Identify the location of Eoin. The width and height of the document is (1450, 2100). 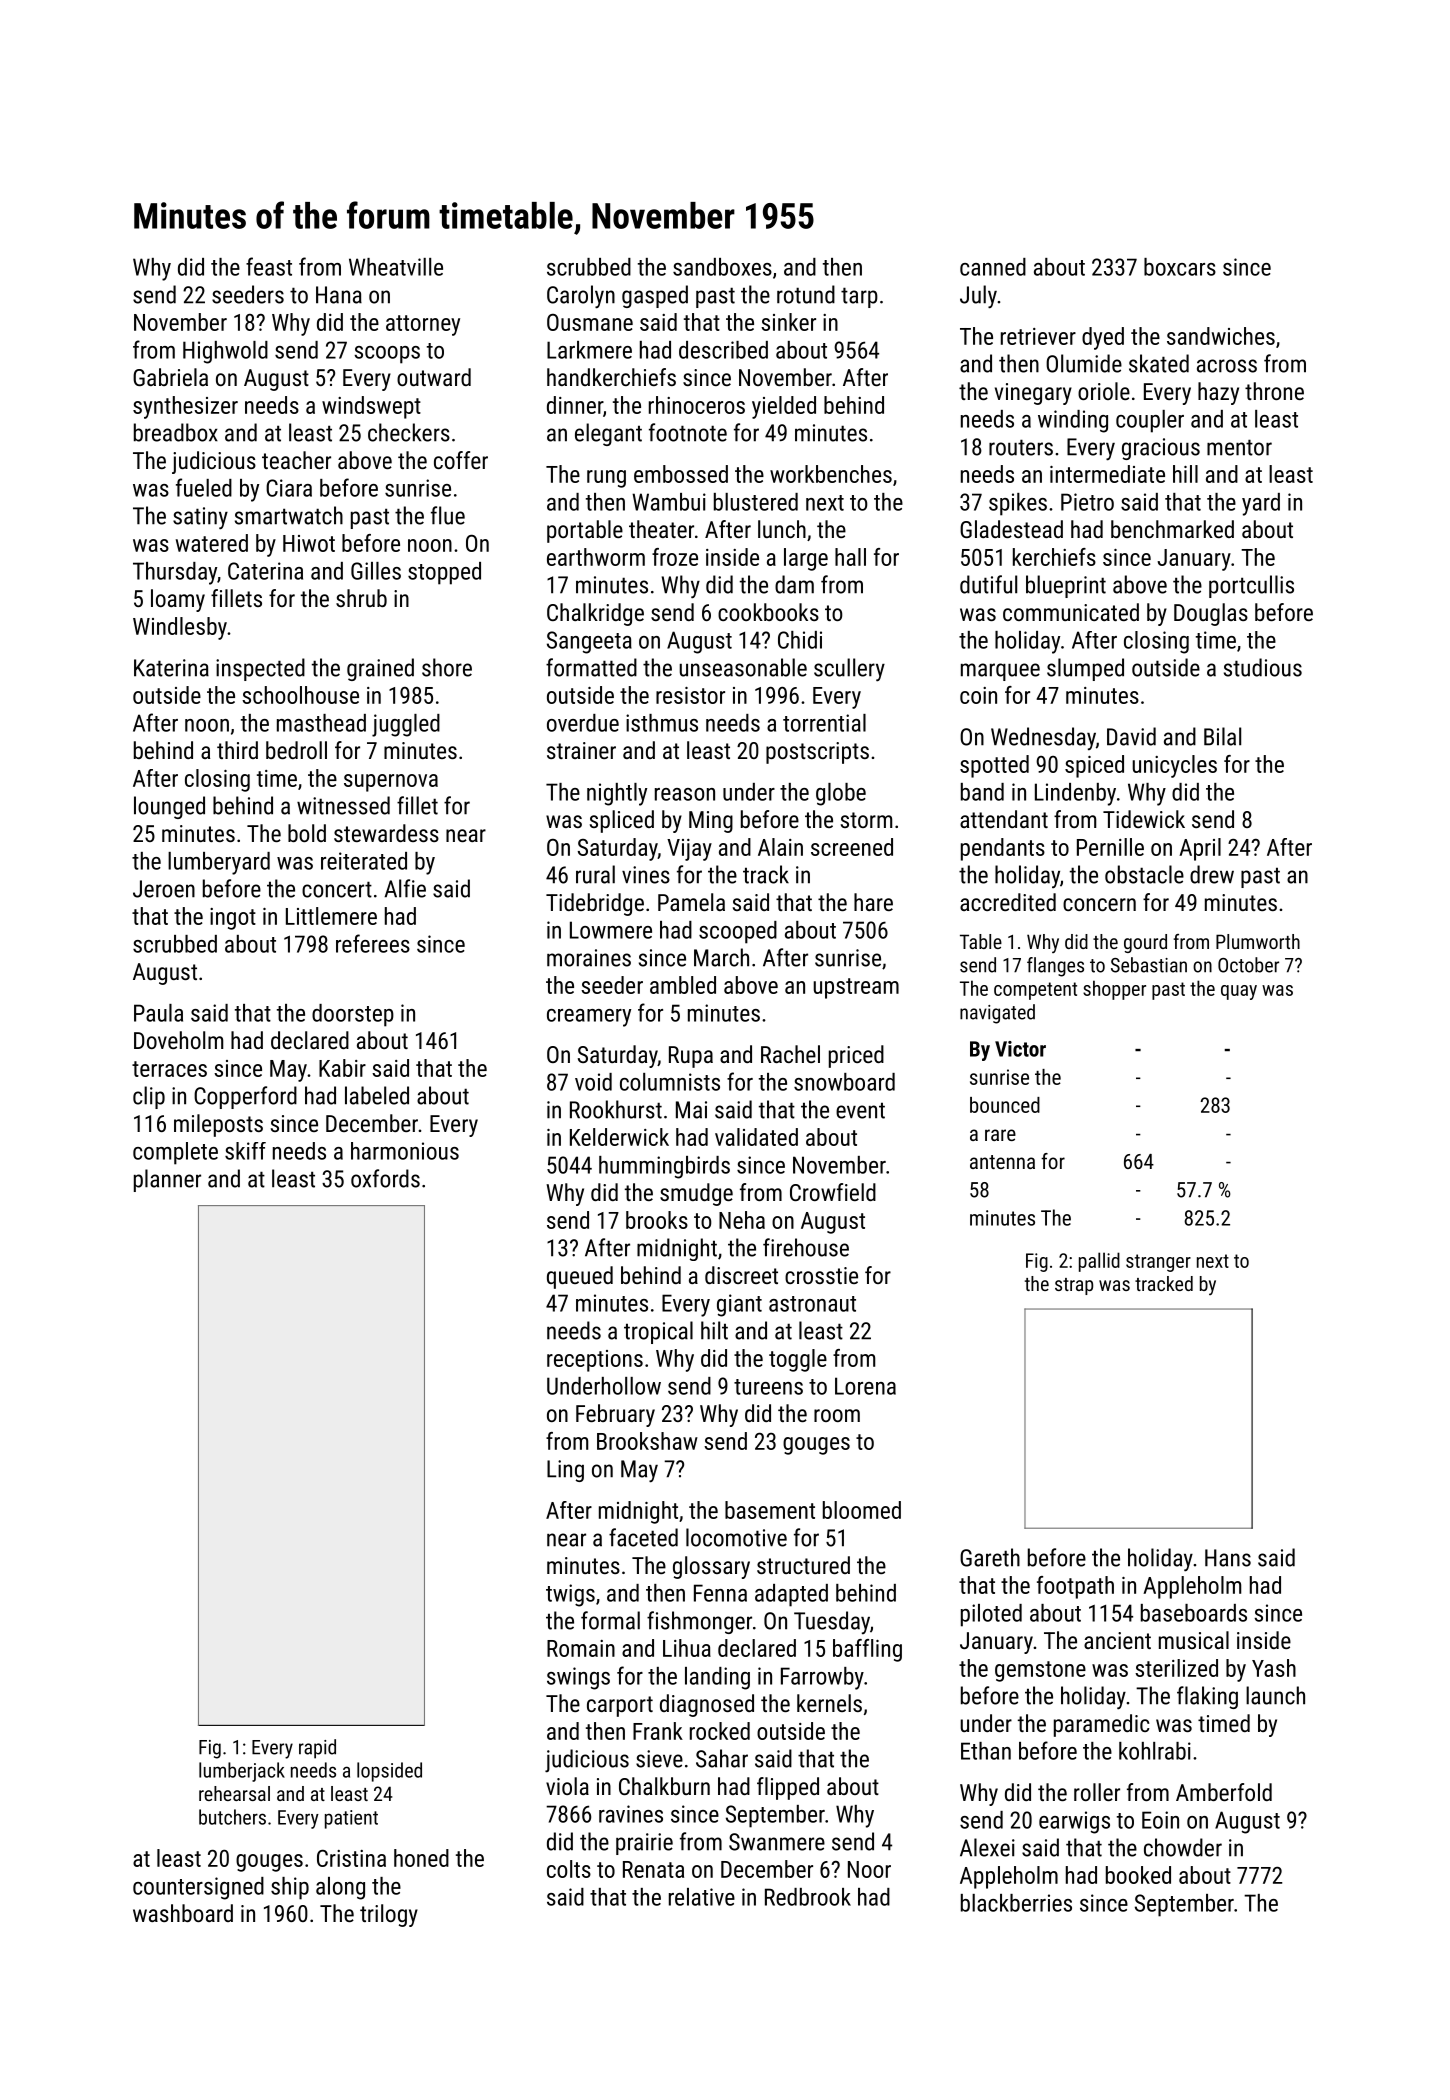
(1160, 1820).
